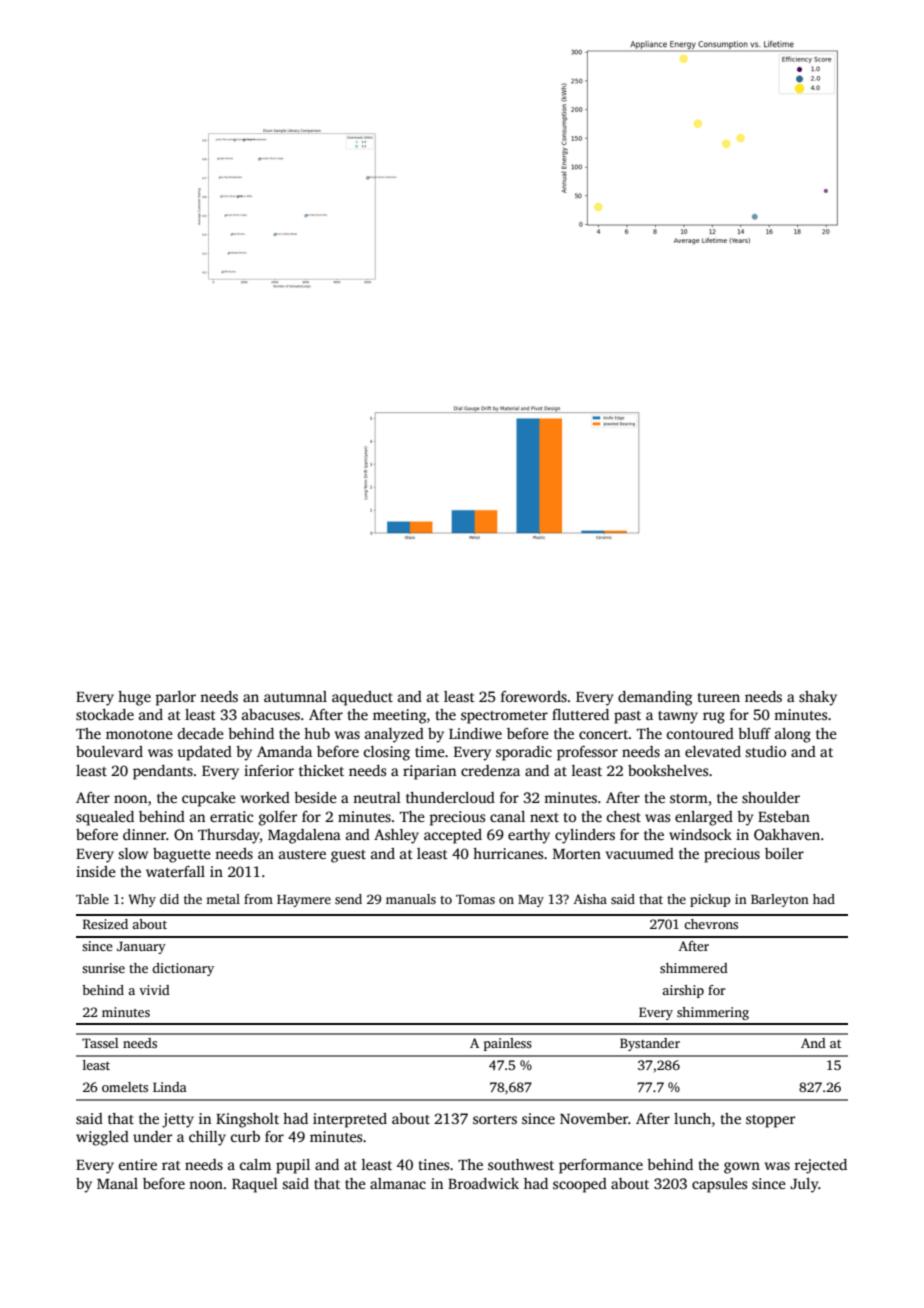 This screenshot has height=1308, width=924. What do you see at coordinates (640, 853) in the screenshot?
I see `vacuumed` at bounding box center [640, 853].
